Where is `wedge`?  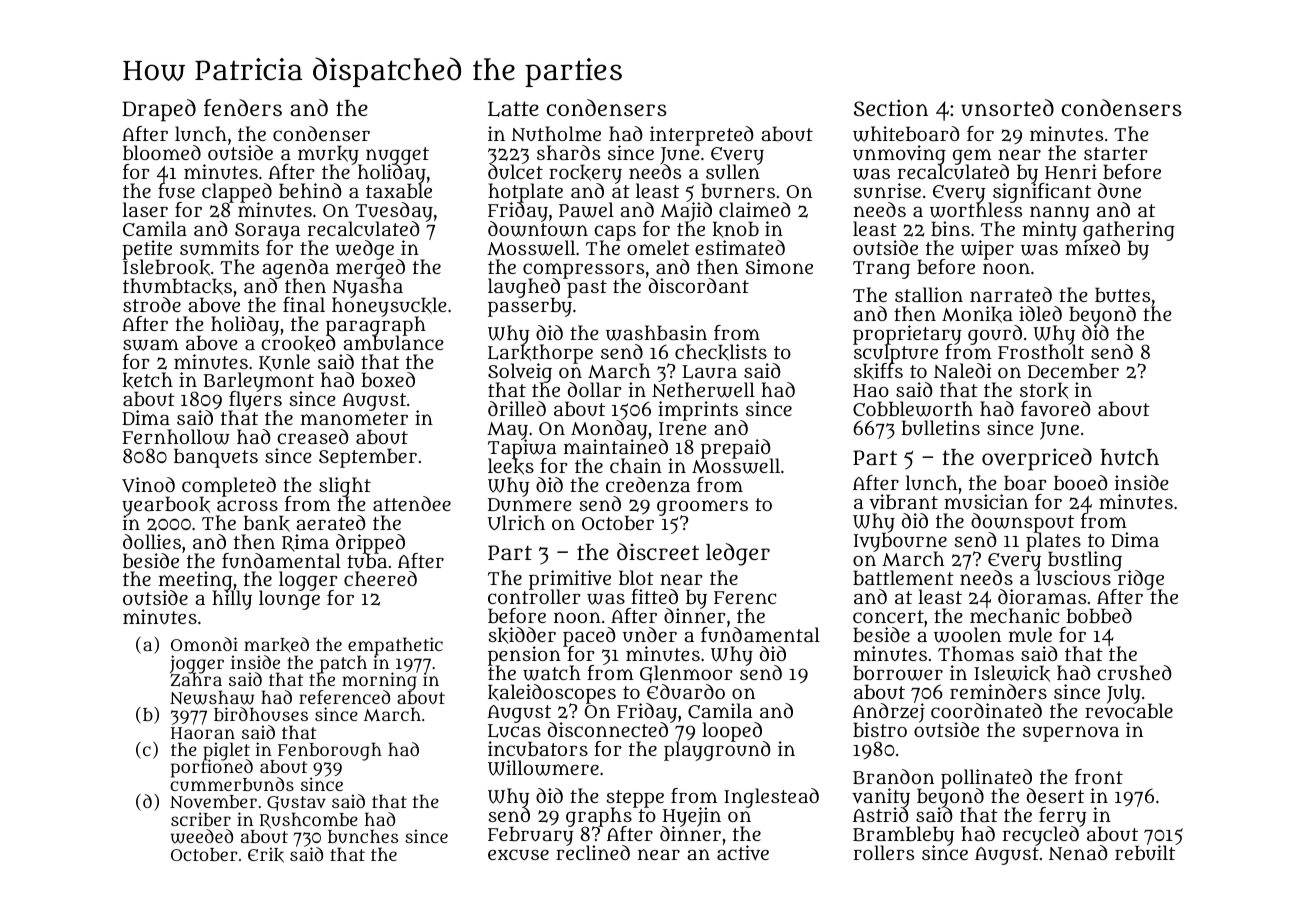 wedge is located at coordinates (364, 250).
